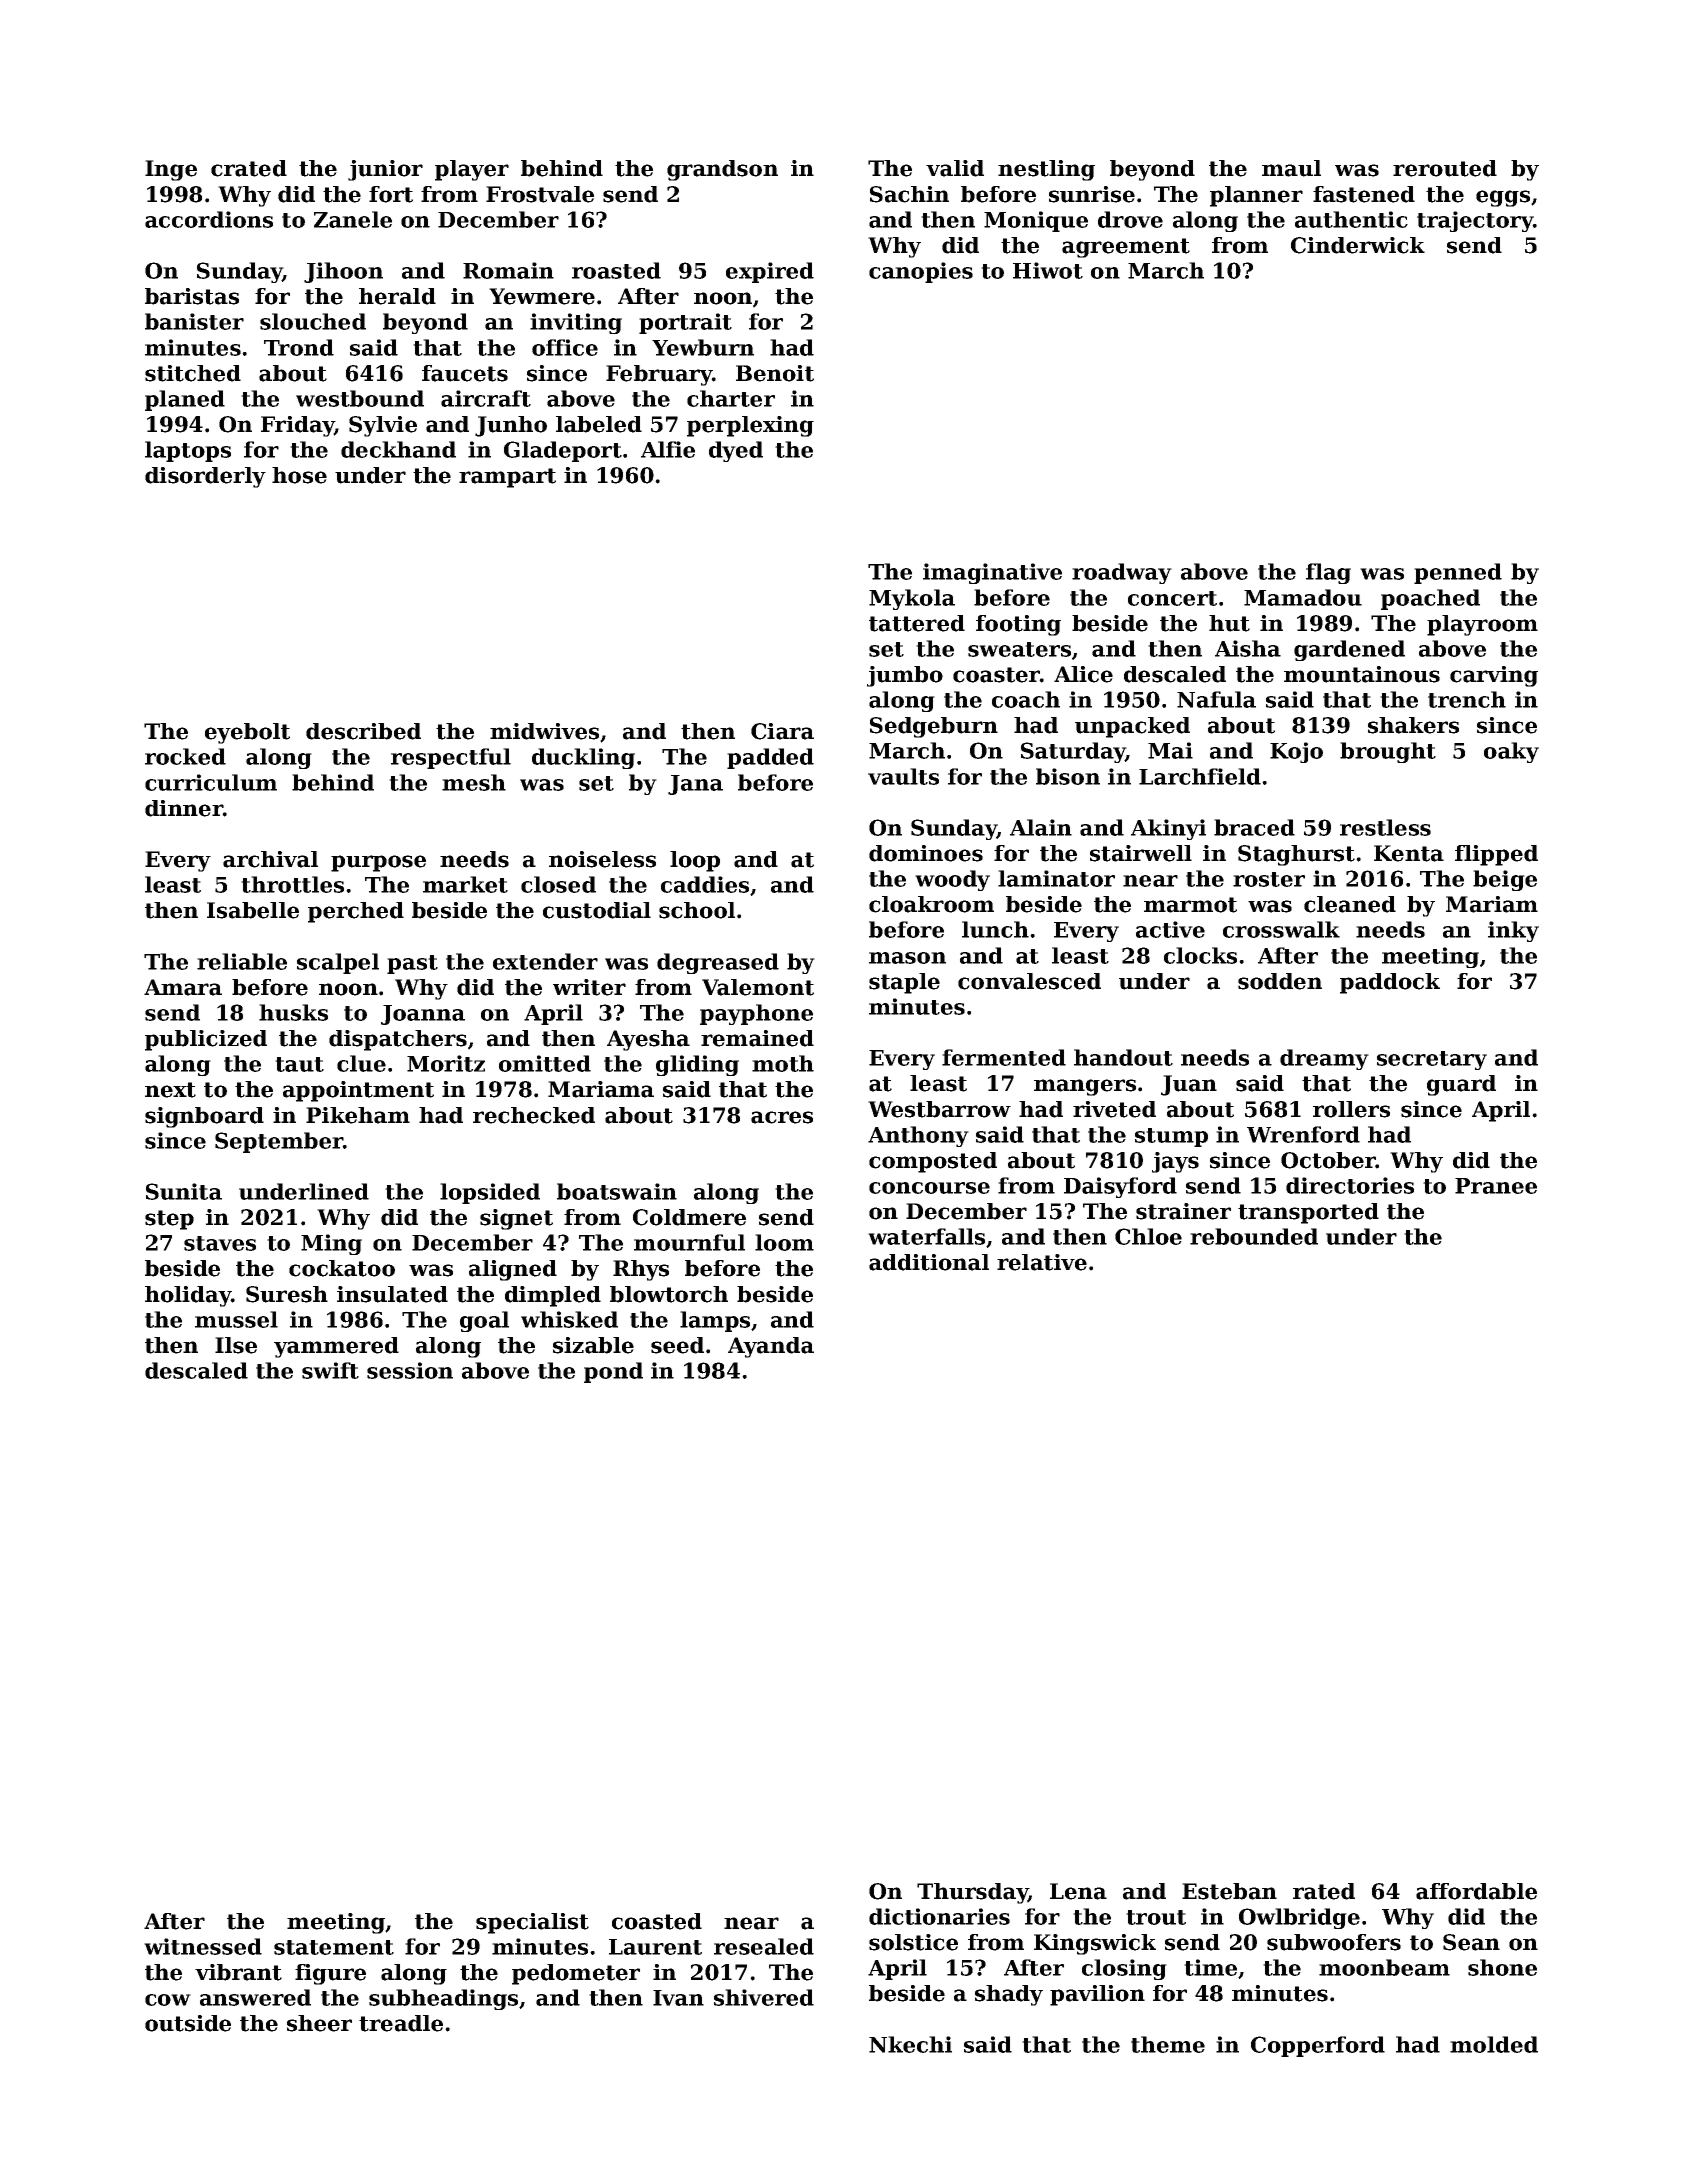  I want to click on school, so click(697, 910).
